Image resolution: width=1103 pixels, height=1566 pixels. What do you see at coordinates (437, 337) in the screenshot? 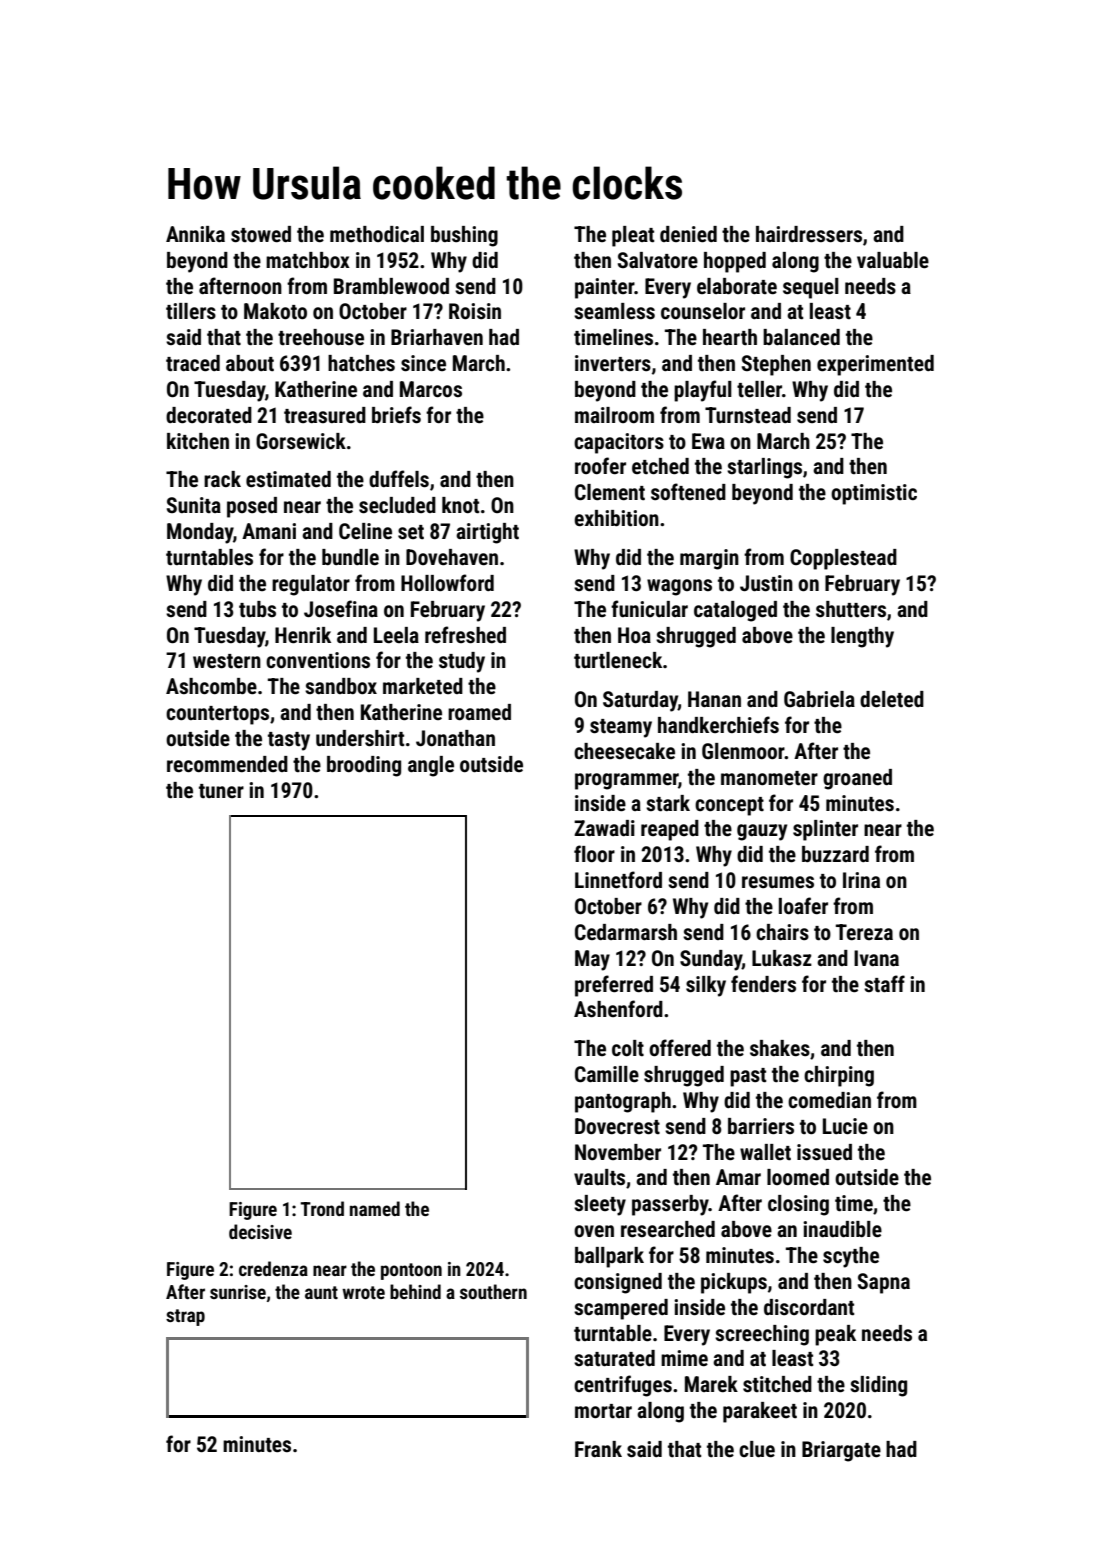
I see `Briarhaven` at bounding box center [437, 337].
